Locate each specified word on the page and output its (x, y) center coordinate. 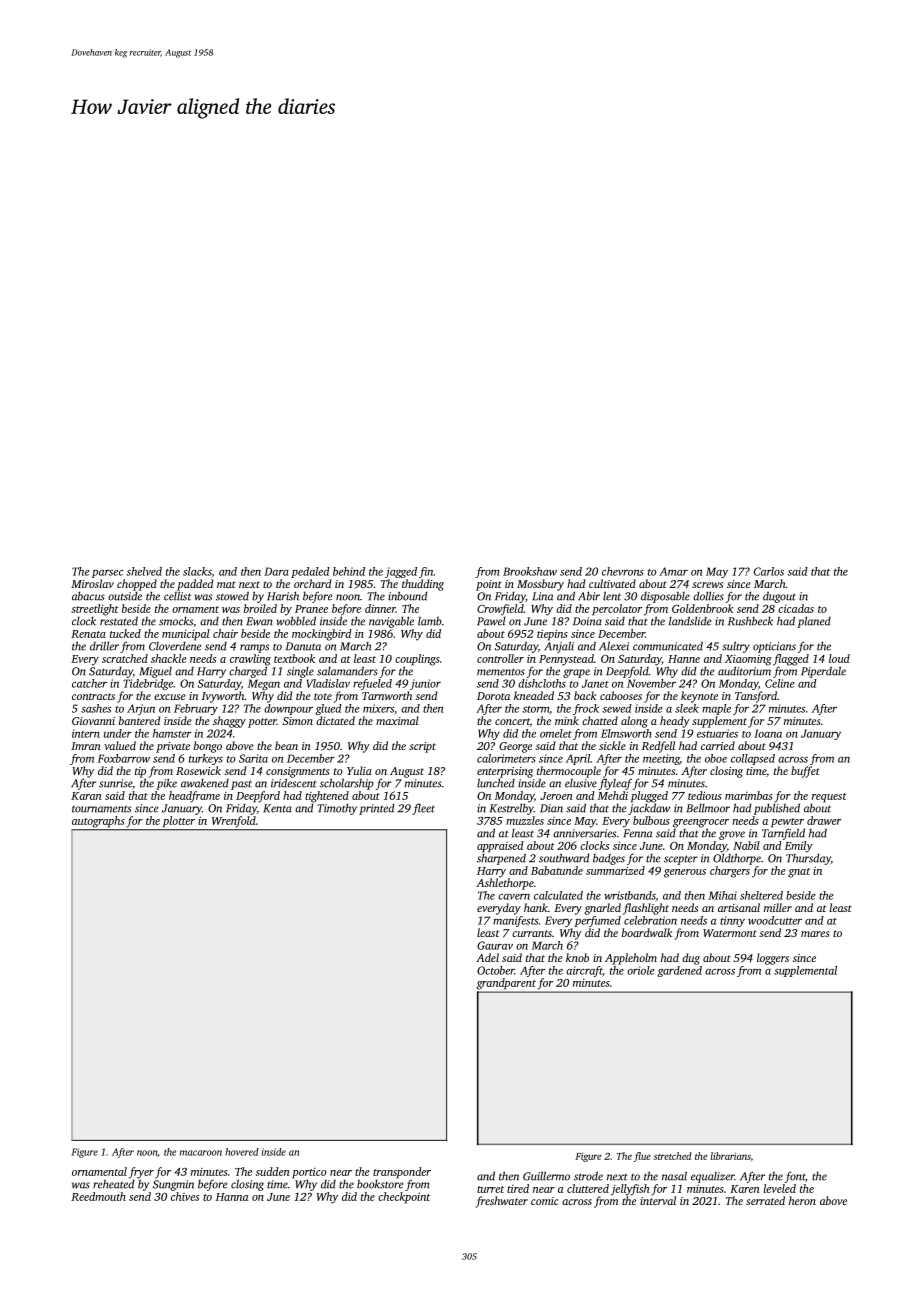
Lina (542, 596)
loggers (773, 959)
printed (377, 809)
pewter (787, 823)
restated (119, 621)
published (777, 809)
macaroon (201, 1153)
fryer (141, 1173)
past (241, 785)
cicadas (796, 608)
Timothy (337, 809)
